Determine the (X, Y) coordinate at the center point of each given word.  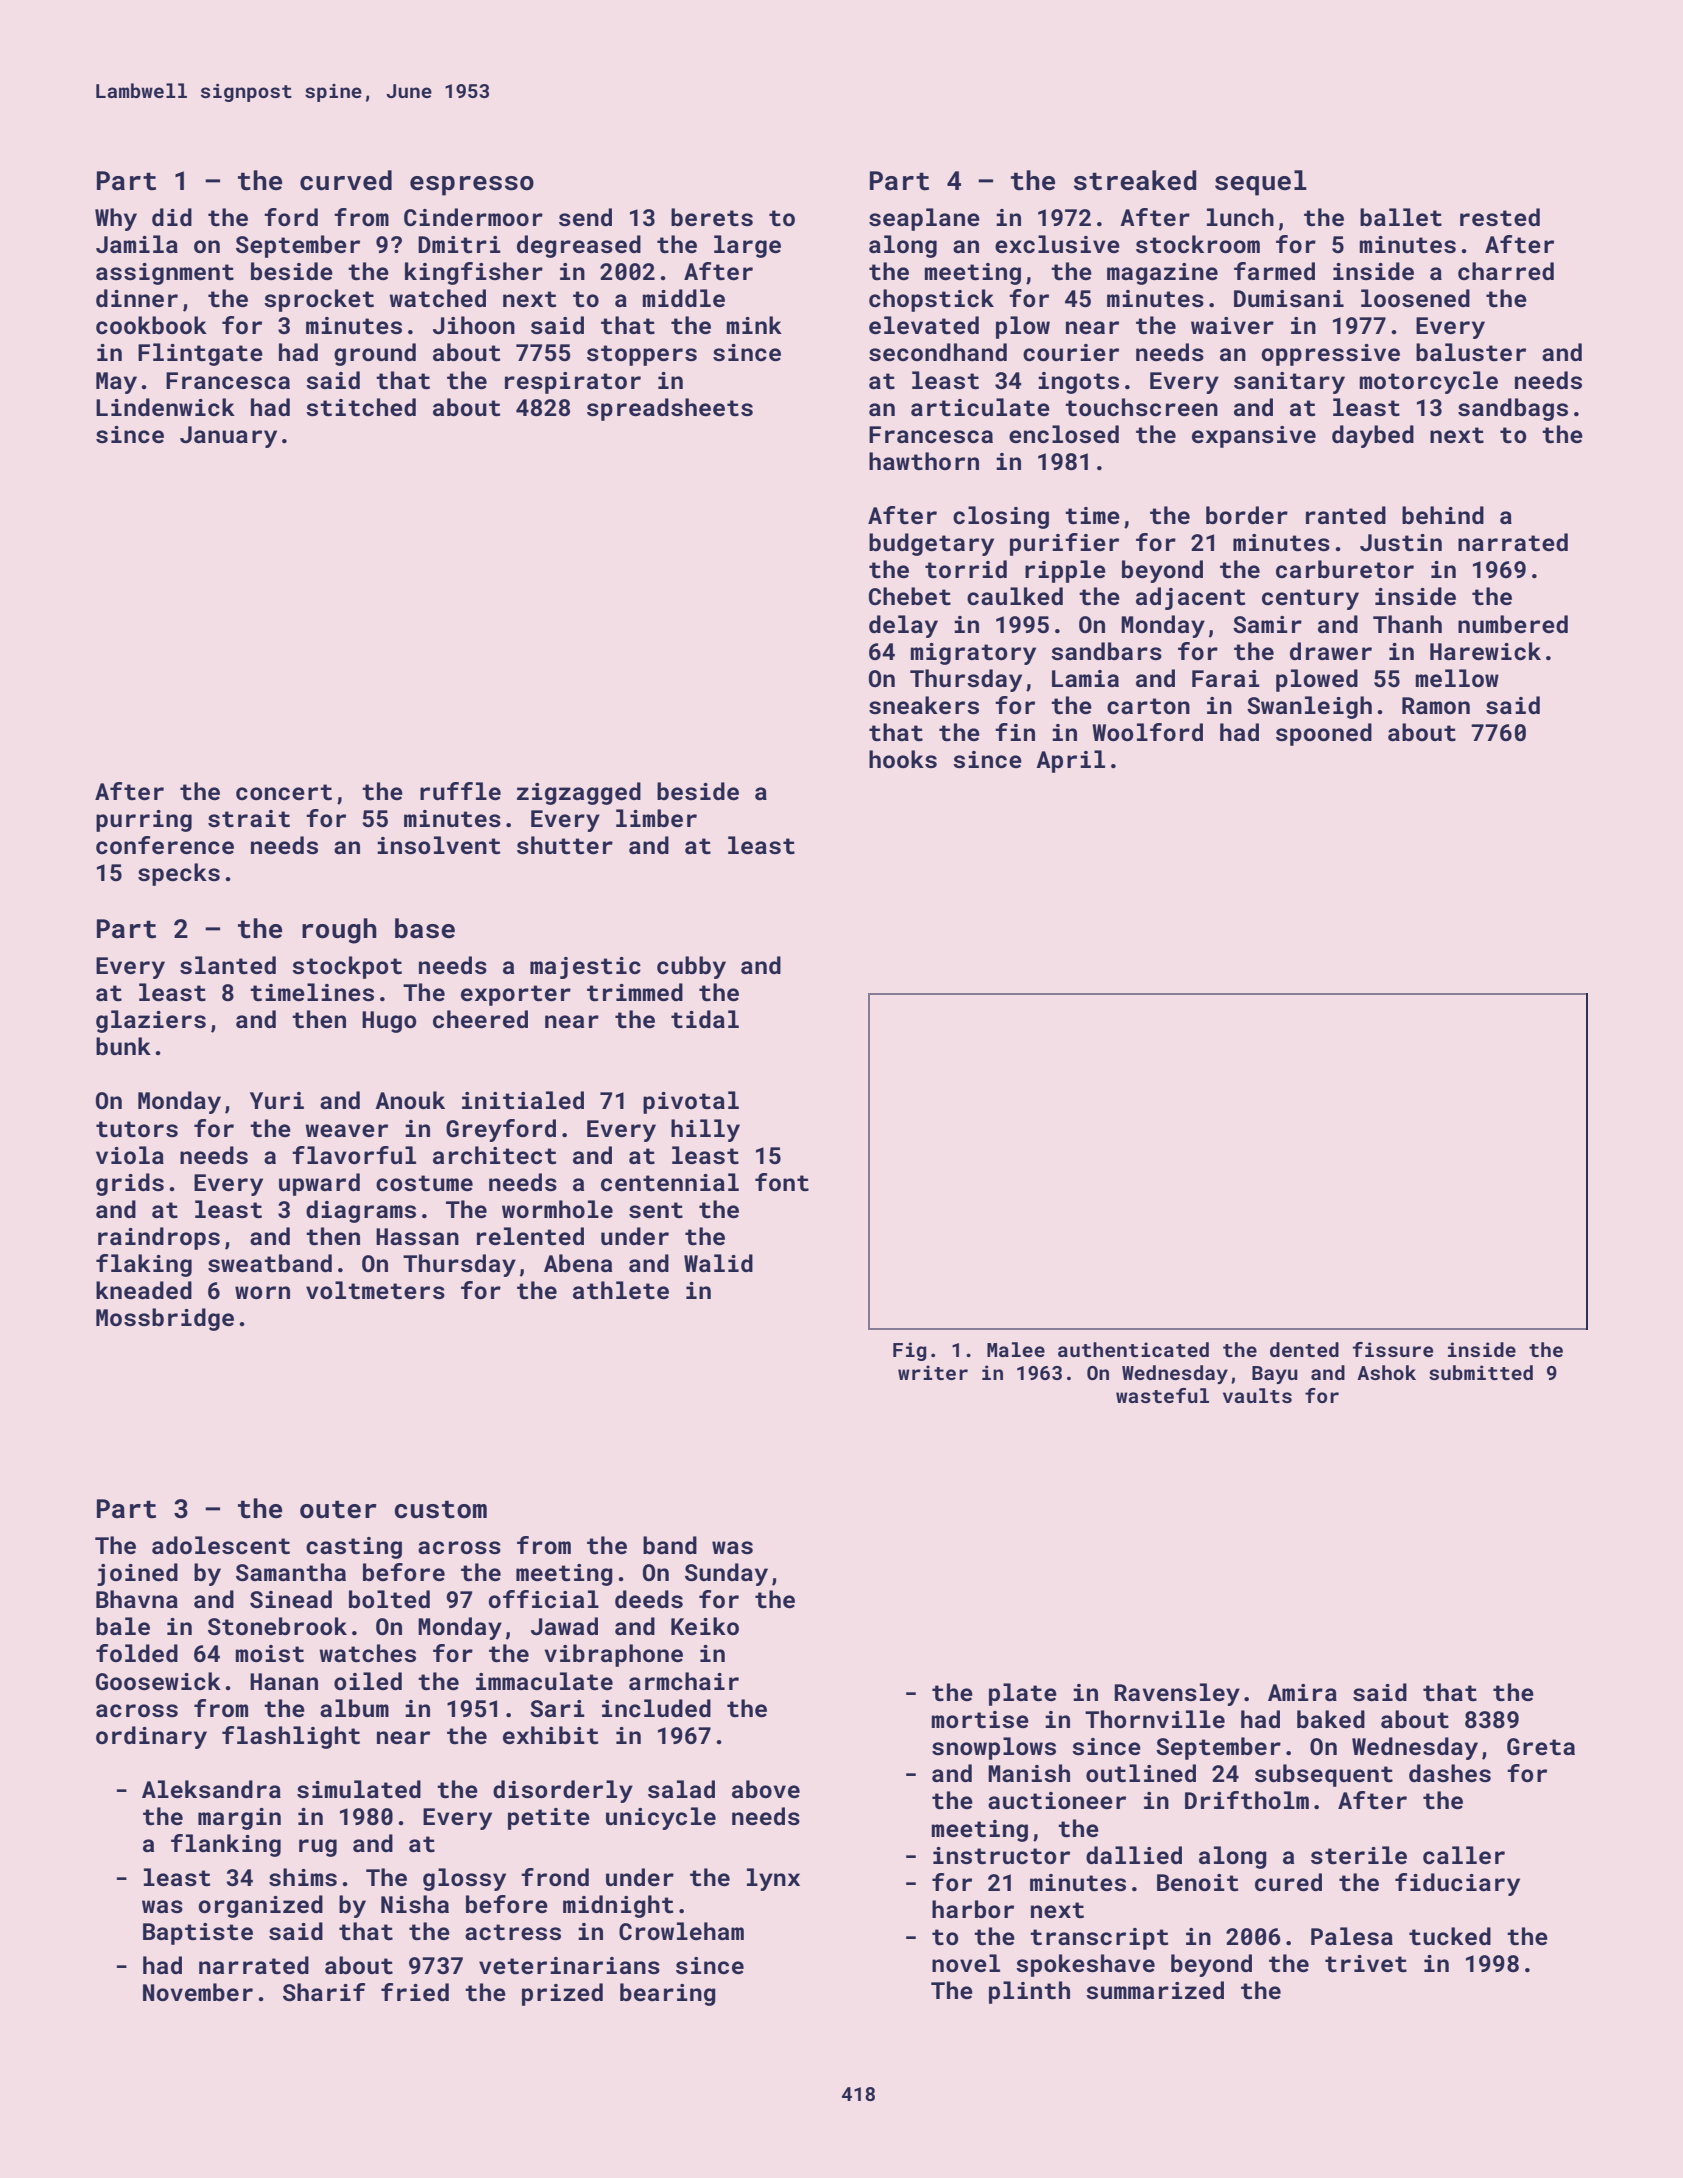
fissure (1393, 1349)
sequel (1261, 183)
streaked (1135, 180)
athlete (621, 1290)
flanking (226, 1845)
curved (346, 180)
